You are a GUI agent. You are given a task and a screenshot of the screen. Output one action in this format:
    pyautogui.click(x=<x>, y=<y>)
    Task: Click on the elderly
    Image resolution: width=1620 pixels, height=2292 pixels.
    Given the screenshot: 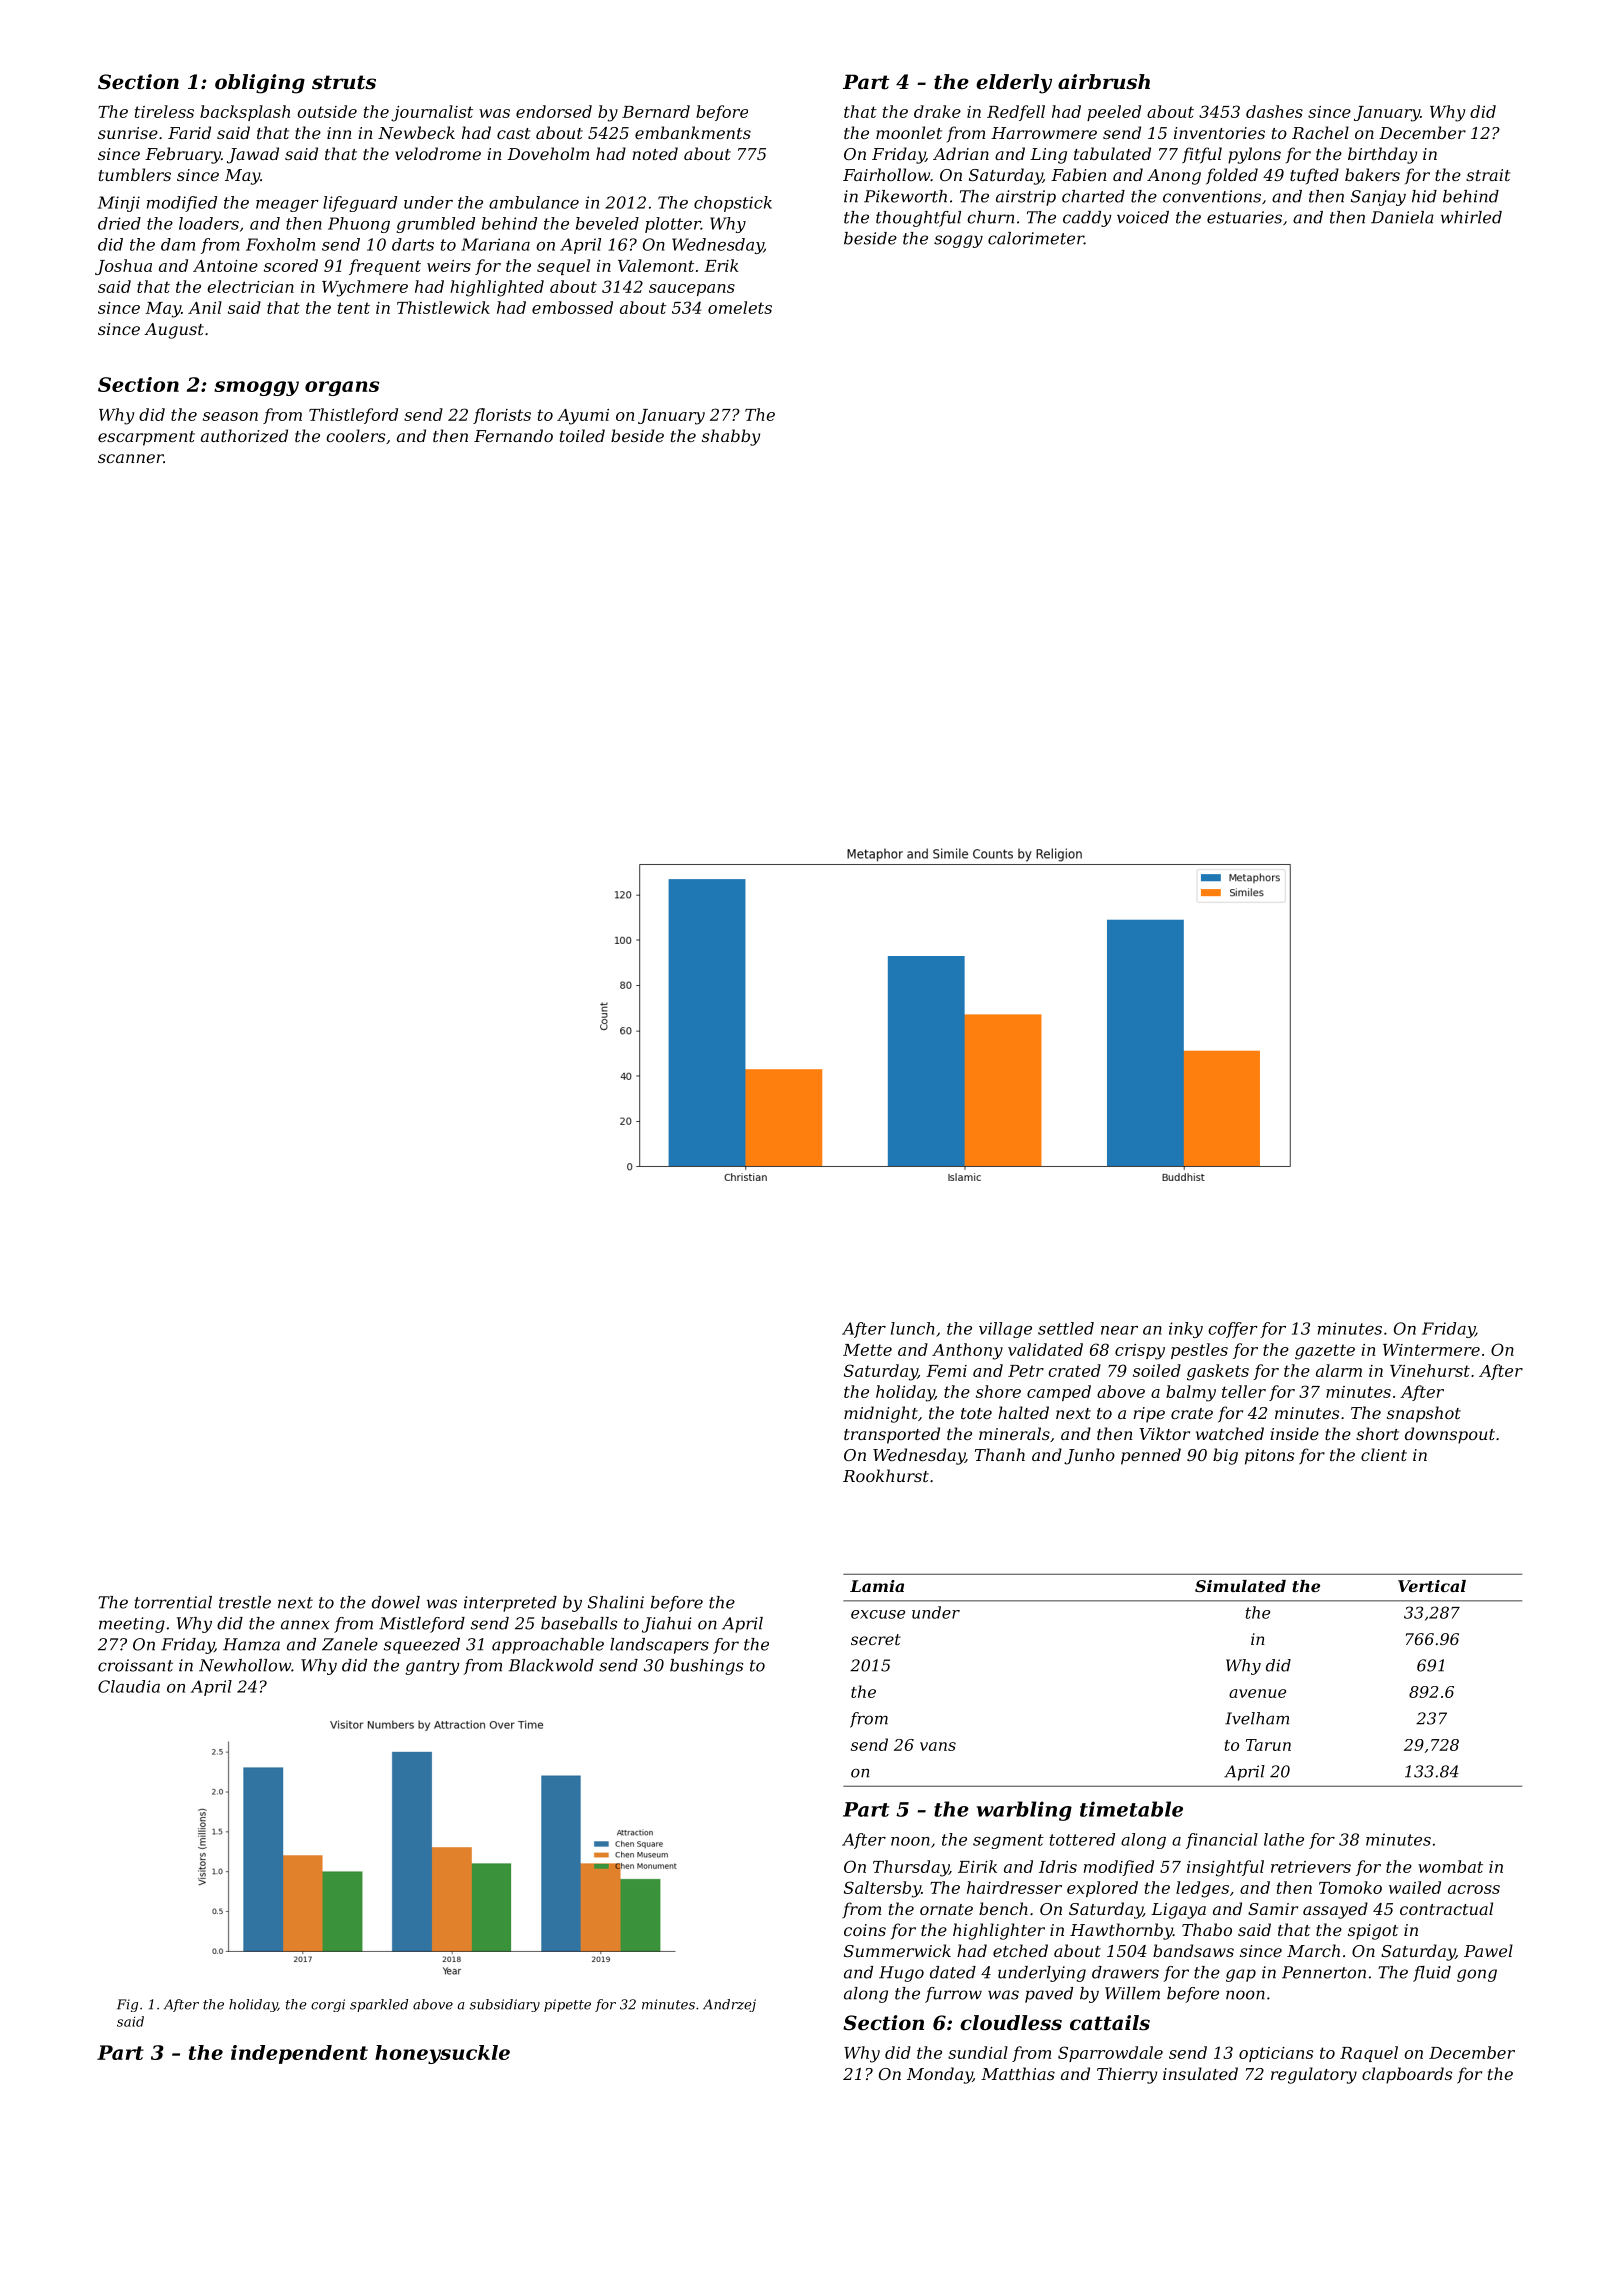 What is the action you would take?
    pyautogui.click(x=1014, y=84)
